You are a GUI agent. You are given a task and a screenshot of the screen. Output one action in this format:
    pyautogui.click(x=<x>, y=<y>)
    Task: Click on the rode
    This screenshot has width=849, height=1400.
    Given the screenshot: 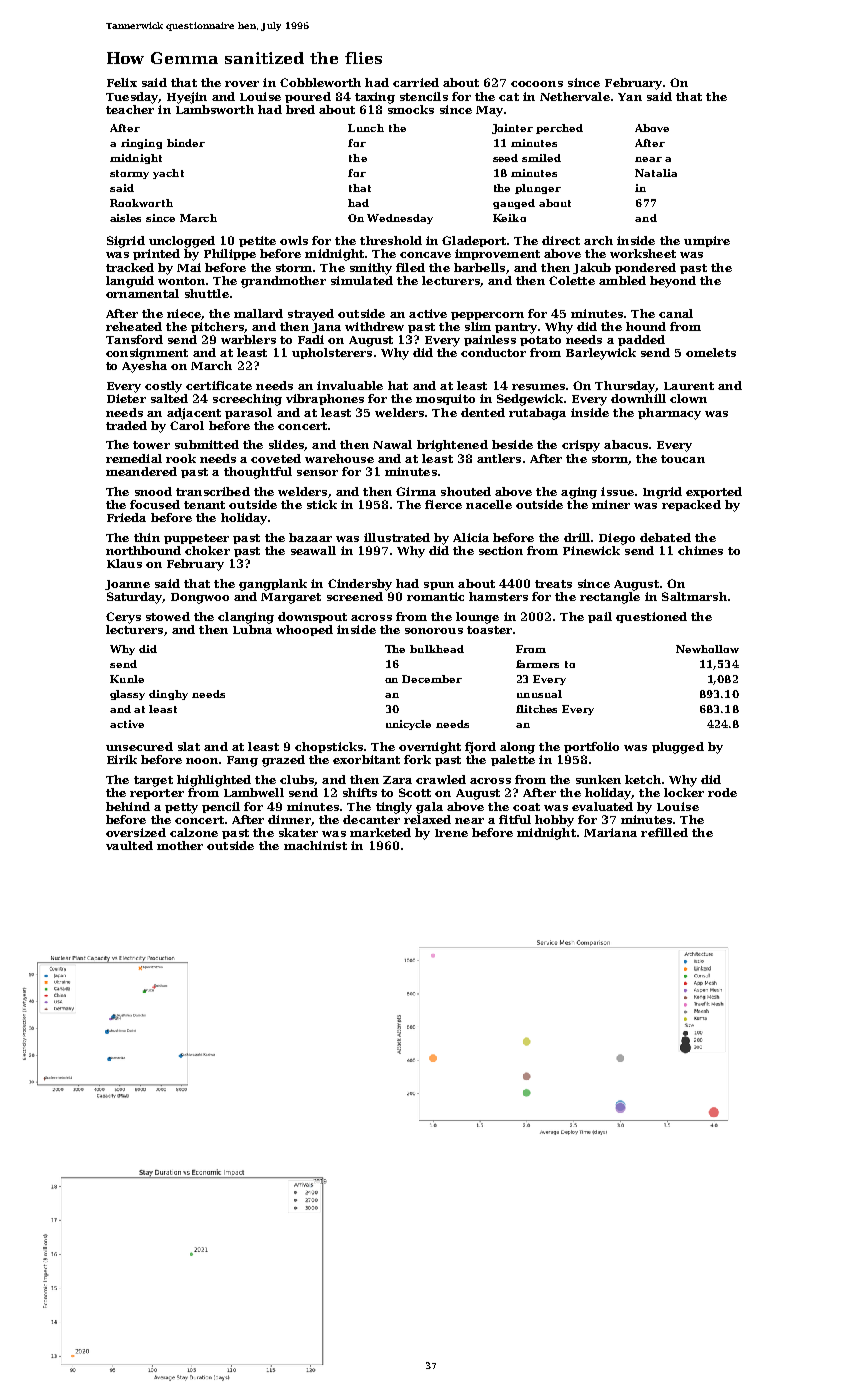 What is the action you would take?
    pyautogui.click(x=722, y=792)
